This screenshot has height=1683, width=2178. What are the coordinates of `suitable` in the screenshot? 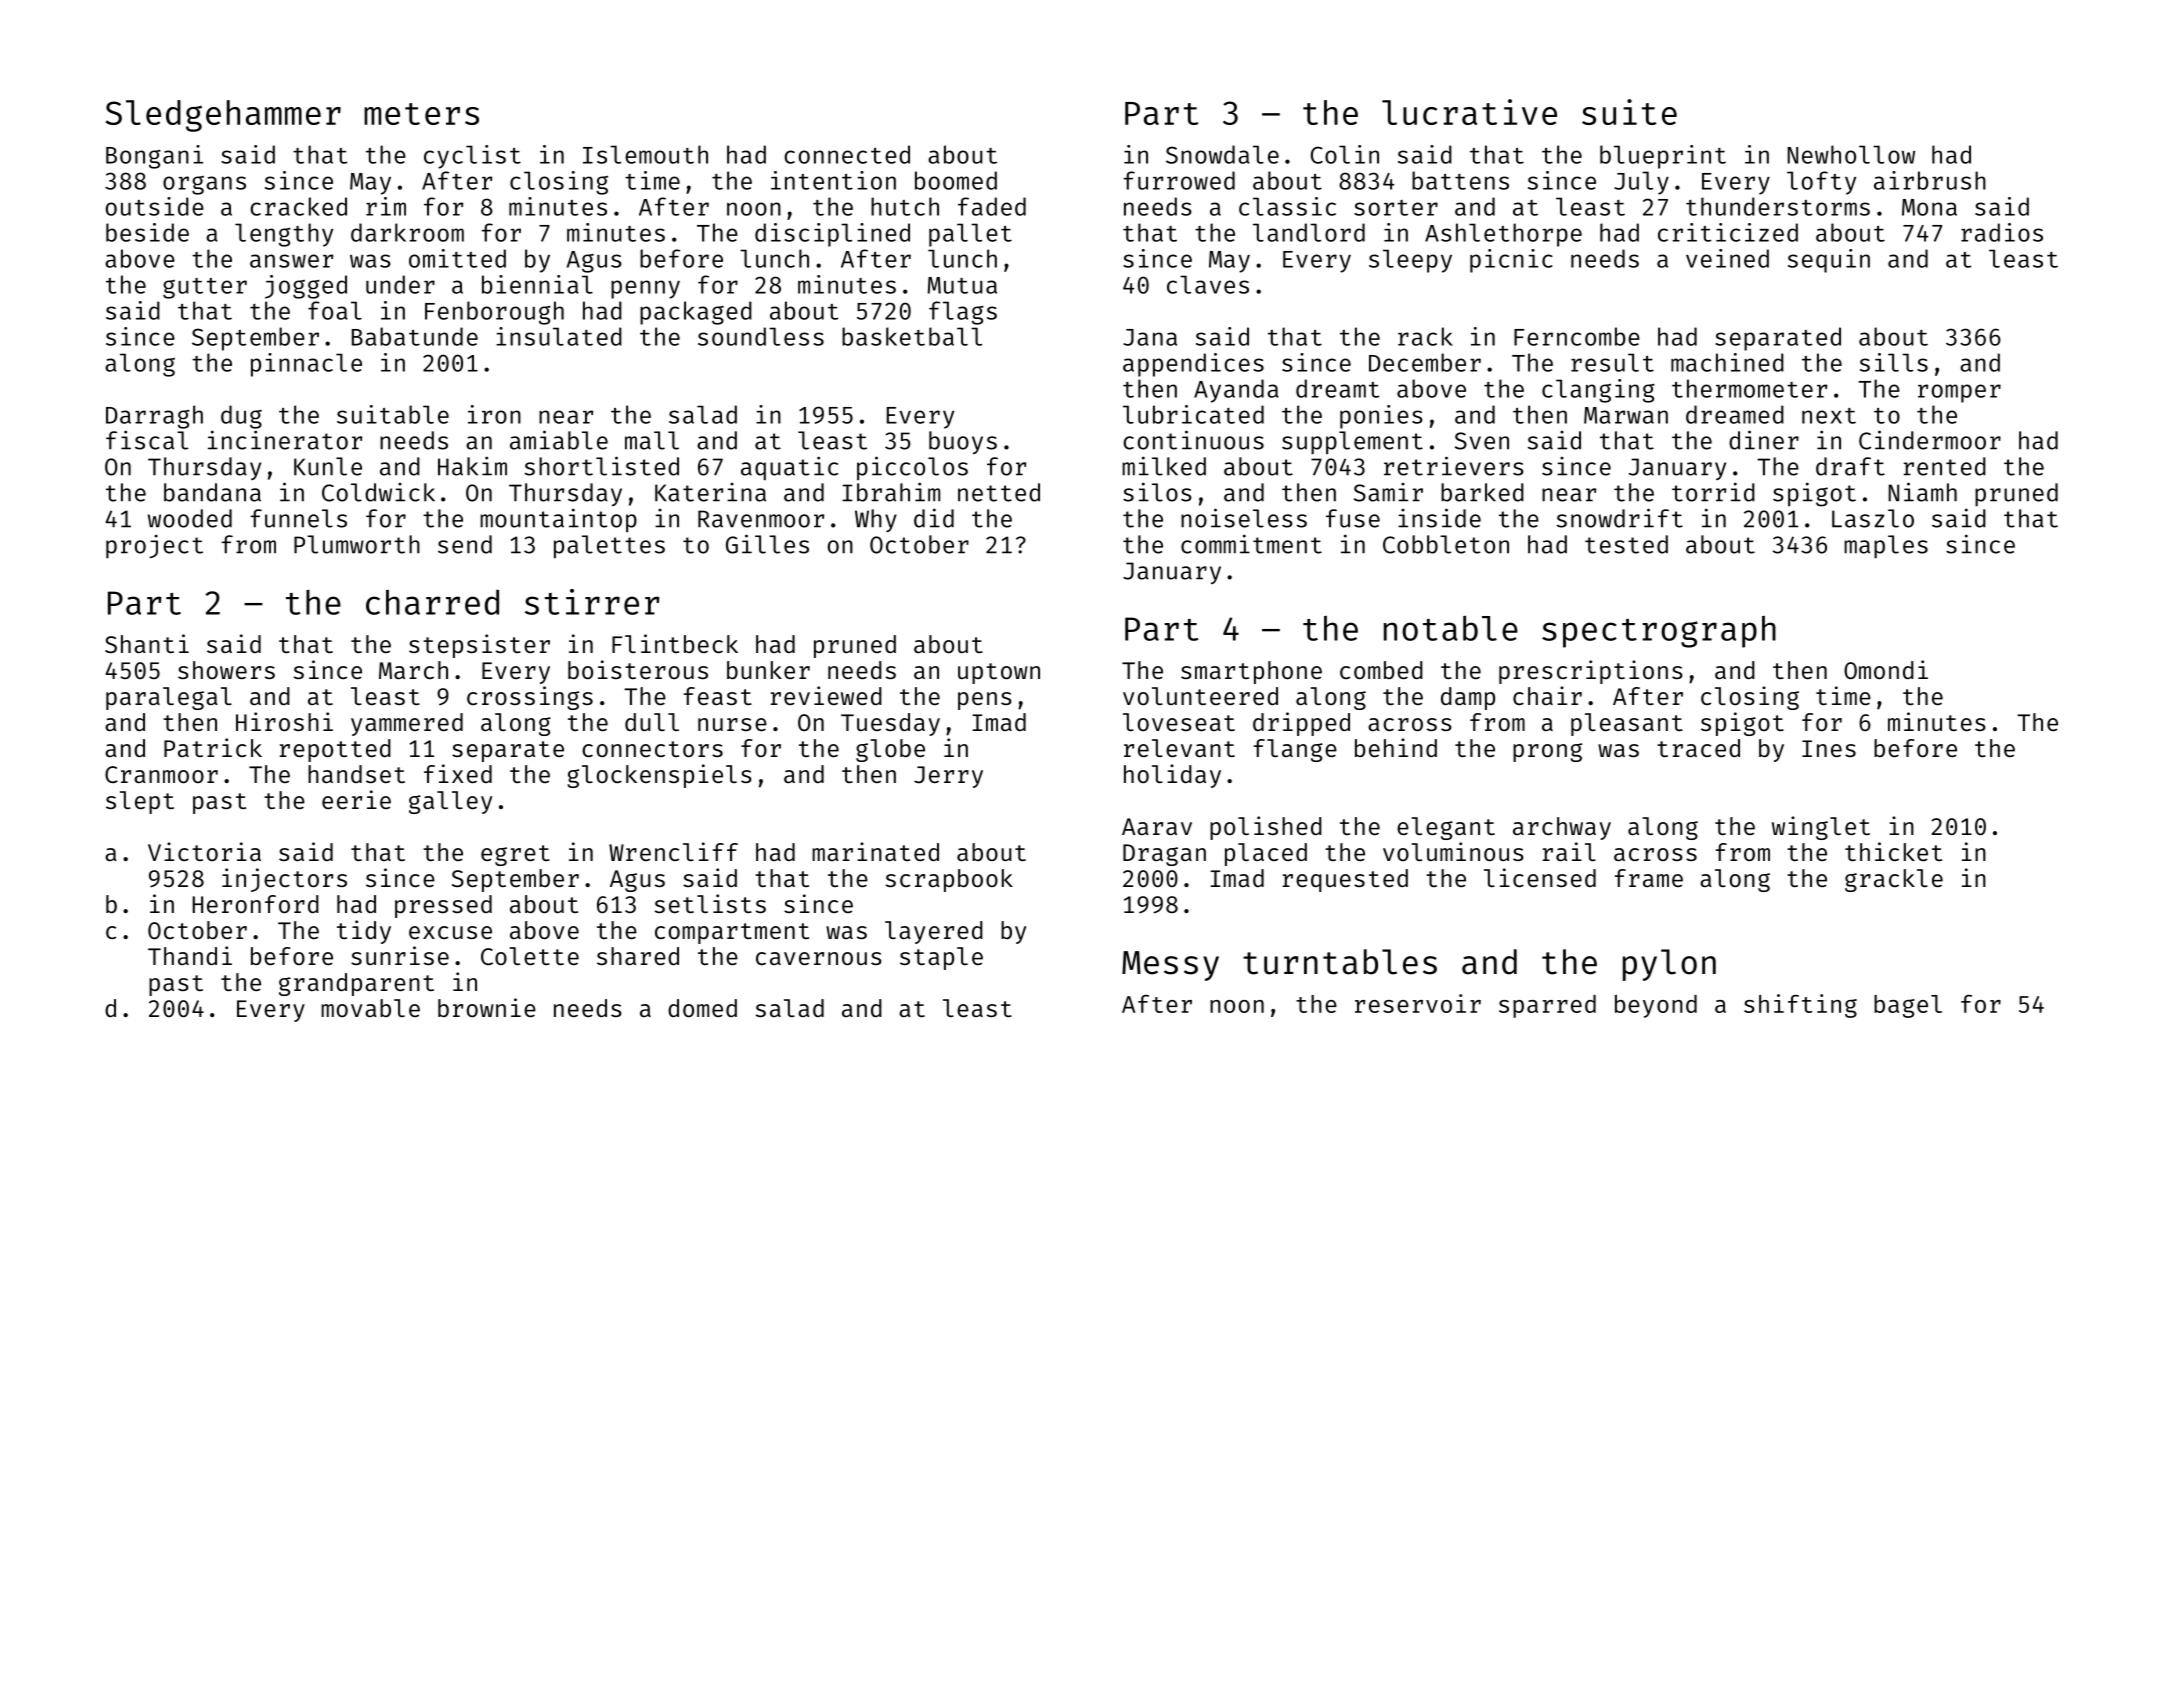 It's located at (393, 414).
